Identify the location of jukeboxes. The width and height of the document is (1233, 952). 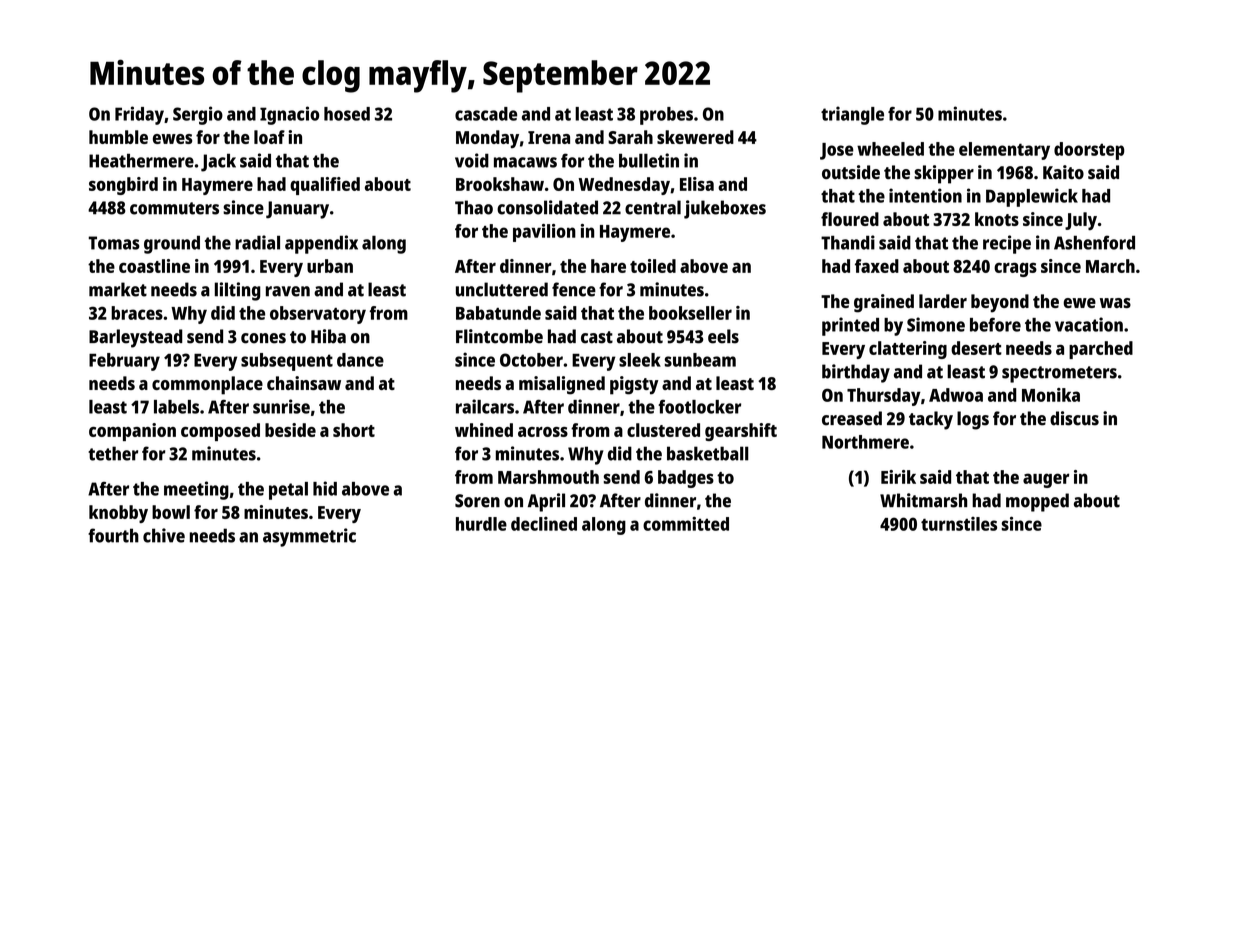
(725, 209).
